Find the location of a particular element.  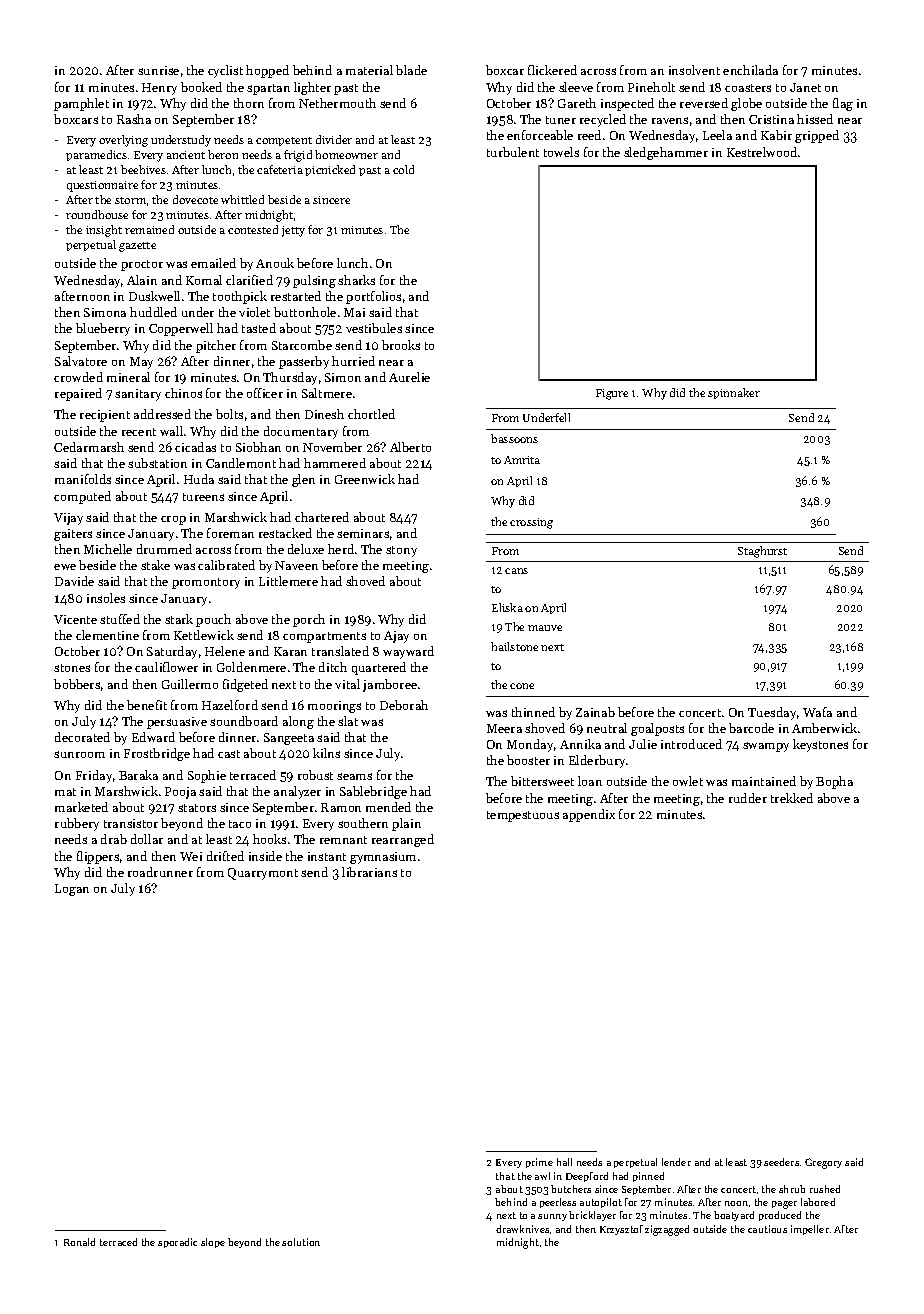

pamphlet is located at coordinates (81, 104).
